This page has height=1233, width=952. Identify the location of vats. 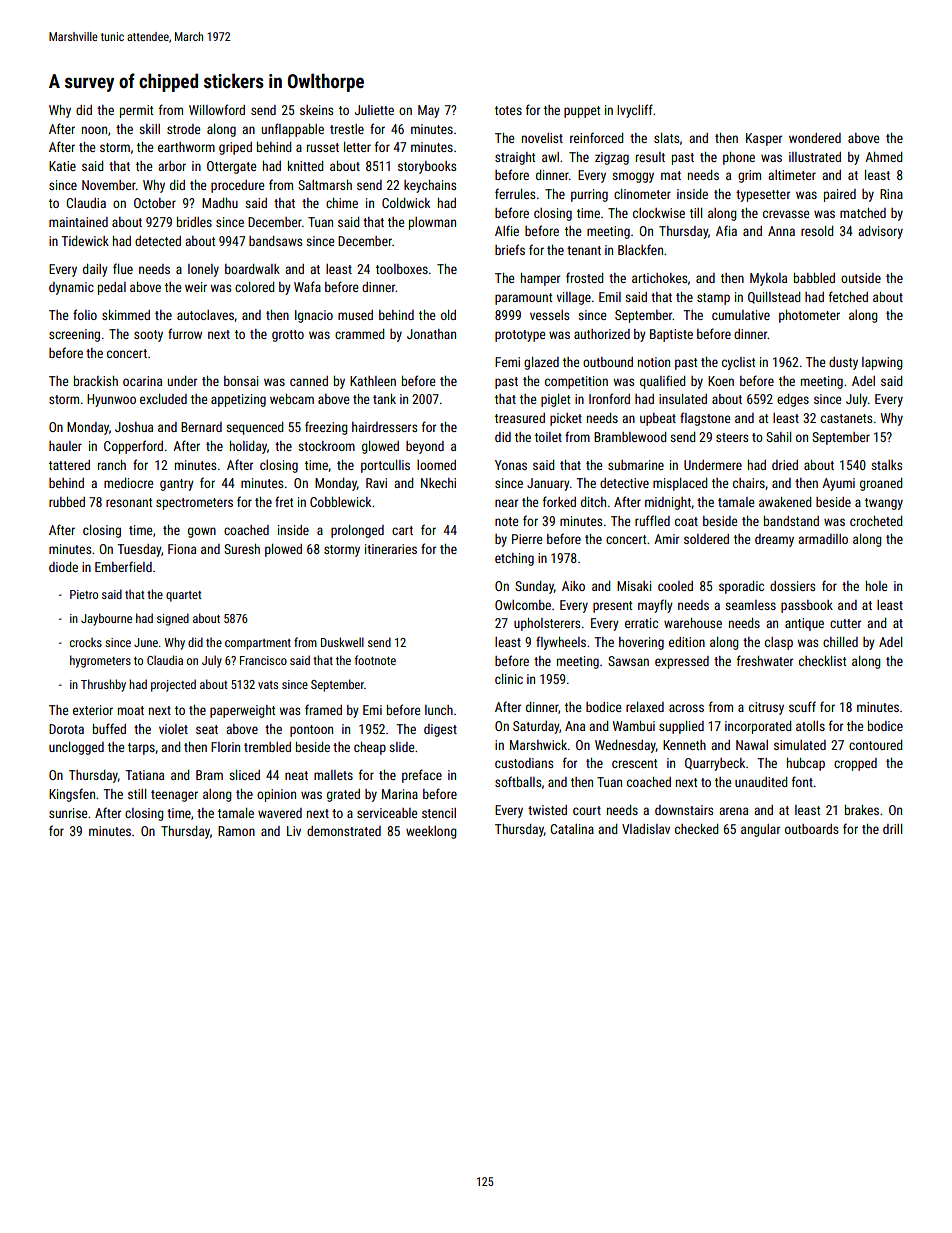
(268, 685).
